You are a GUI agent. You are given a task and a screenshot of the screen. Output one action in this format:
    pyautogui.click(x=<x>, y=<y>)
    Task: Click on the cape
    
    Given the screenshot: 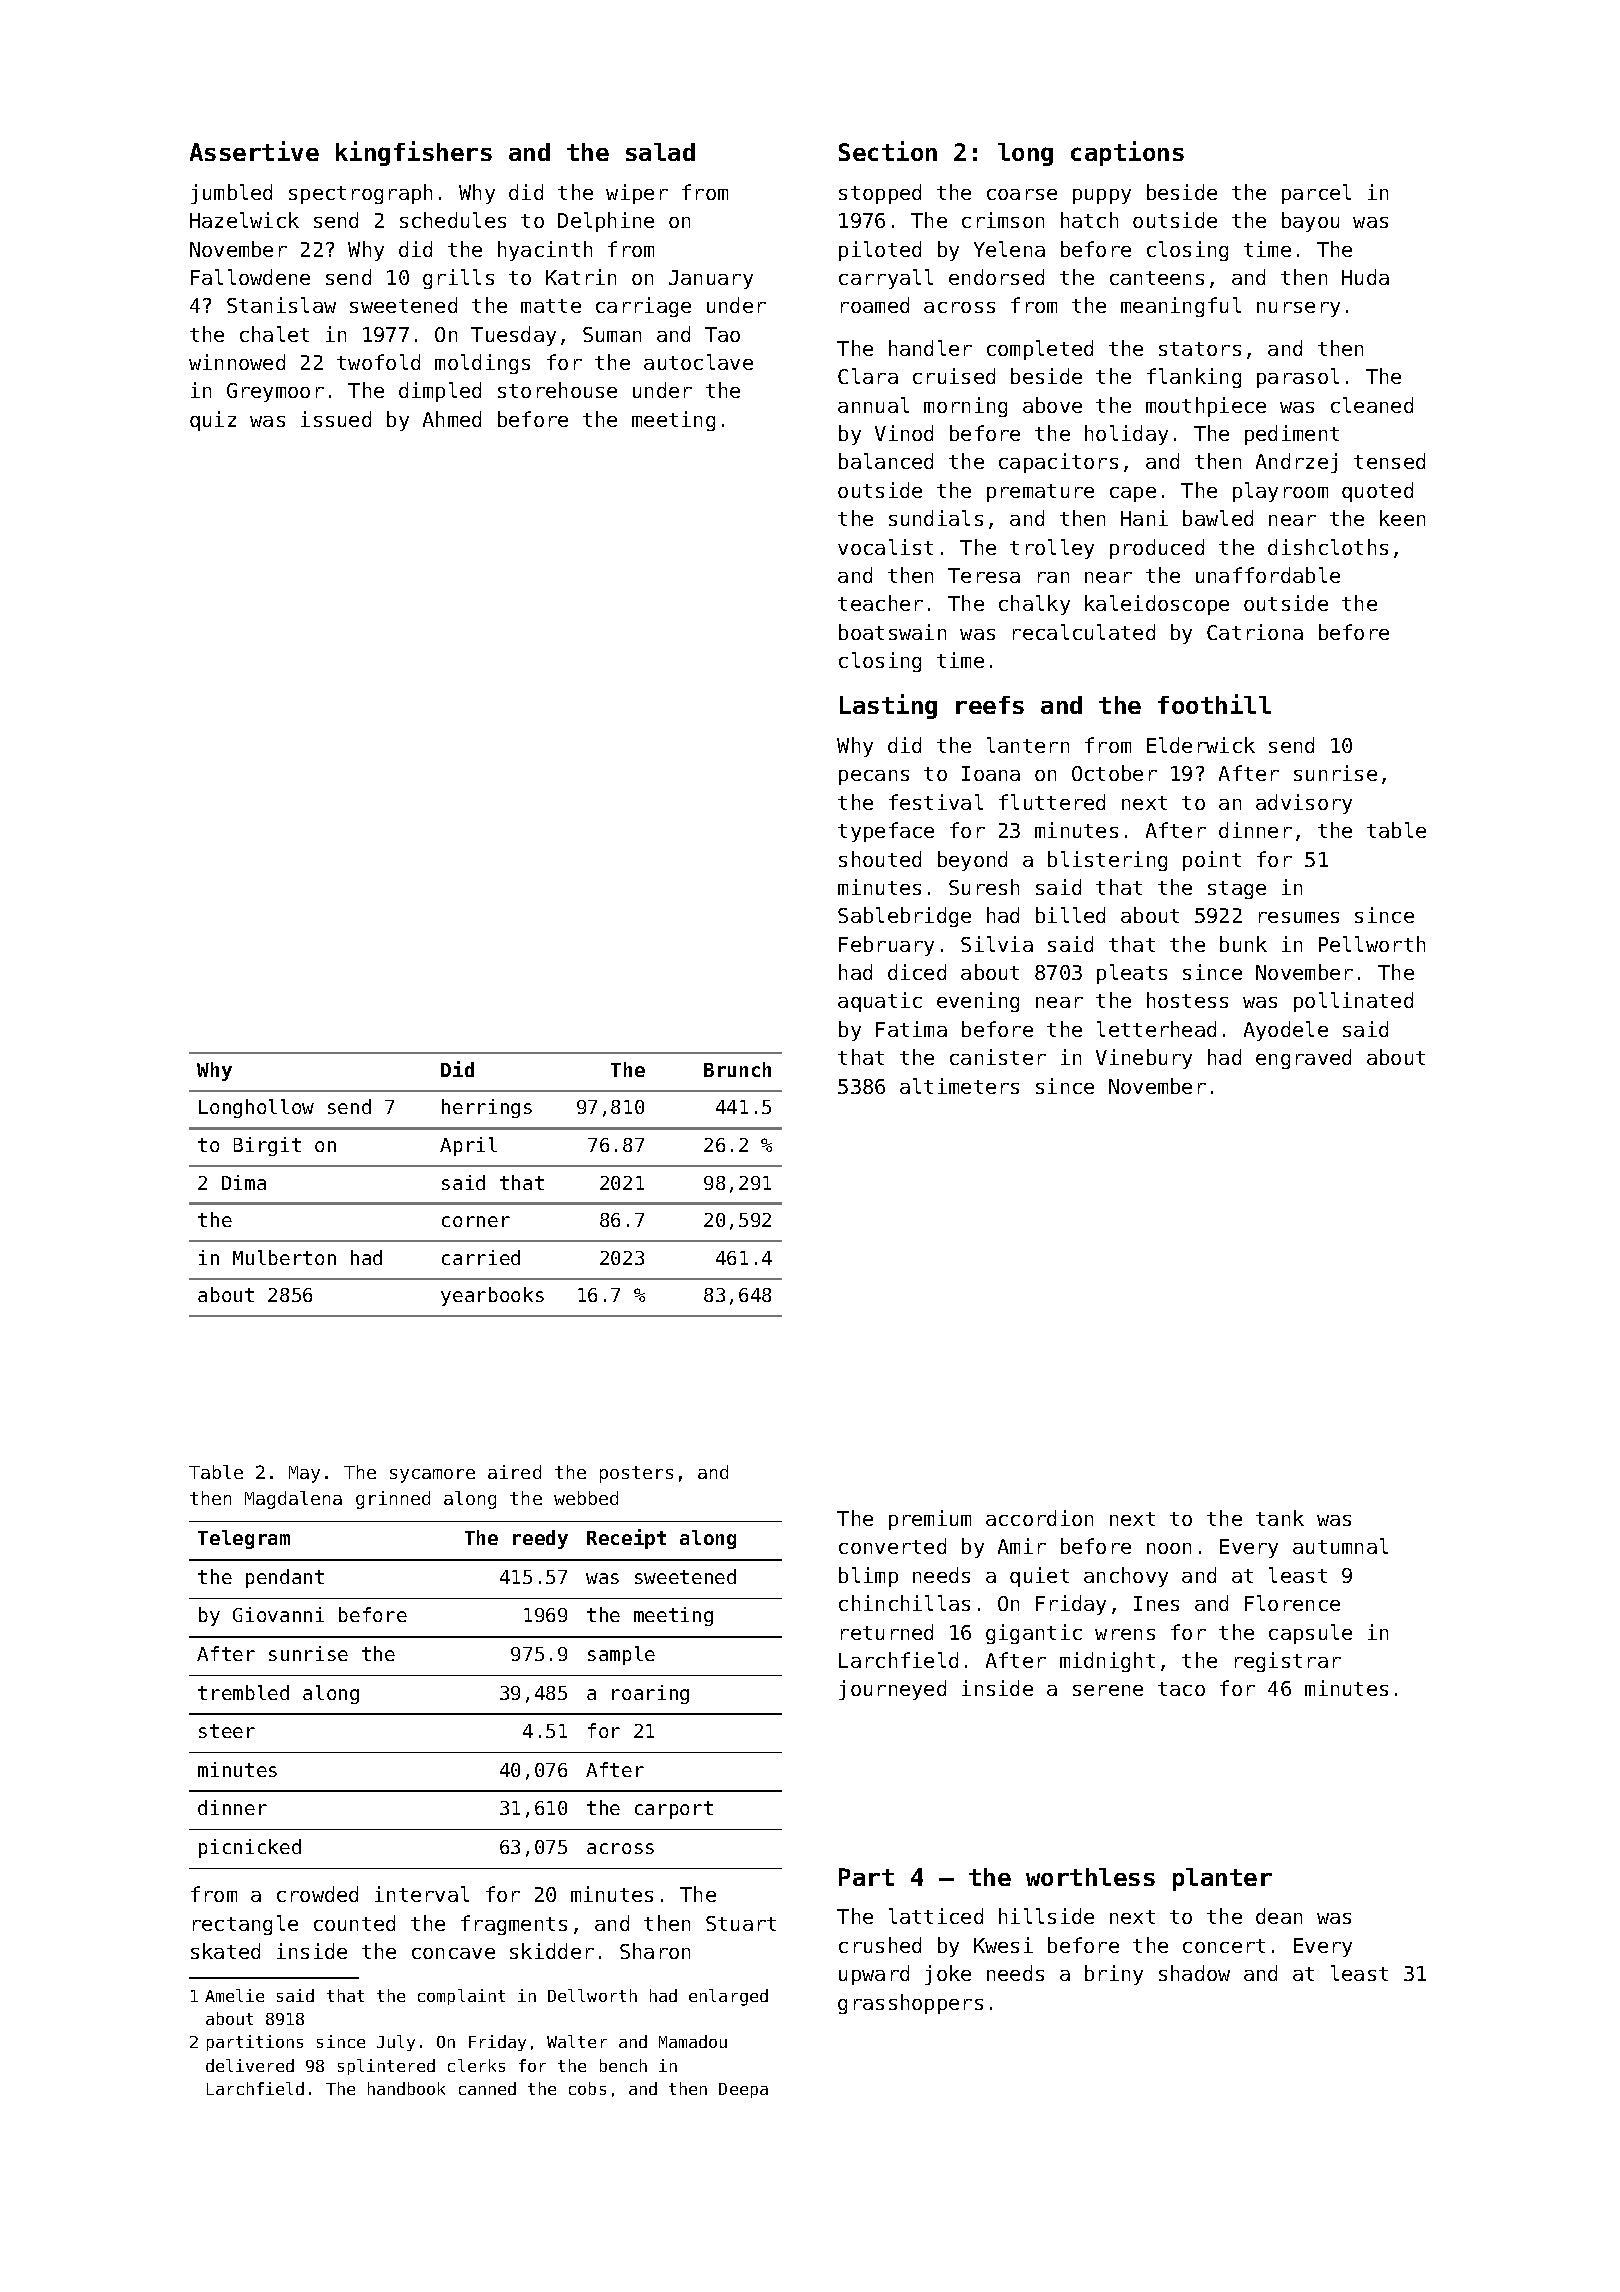 What is the action you would take?
    pyautogui.click(x=1133, y=494)
